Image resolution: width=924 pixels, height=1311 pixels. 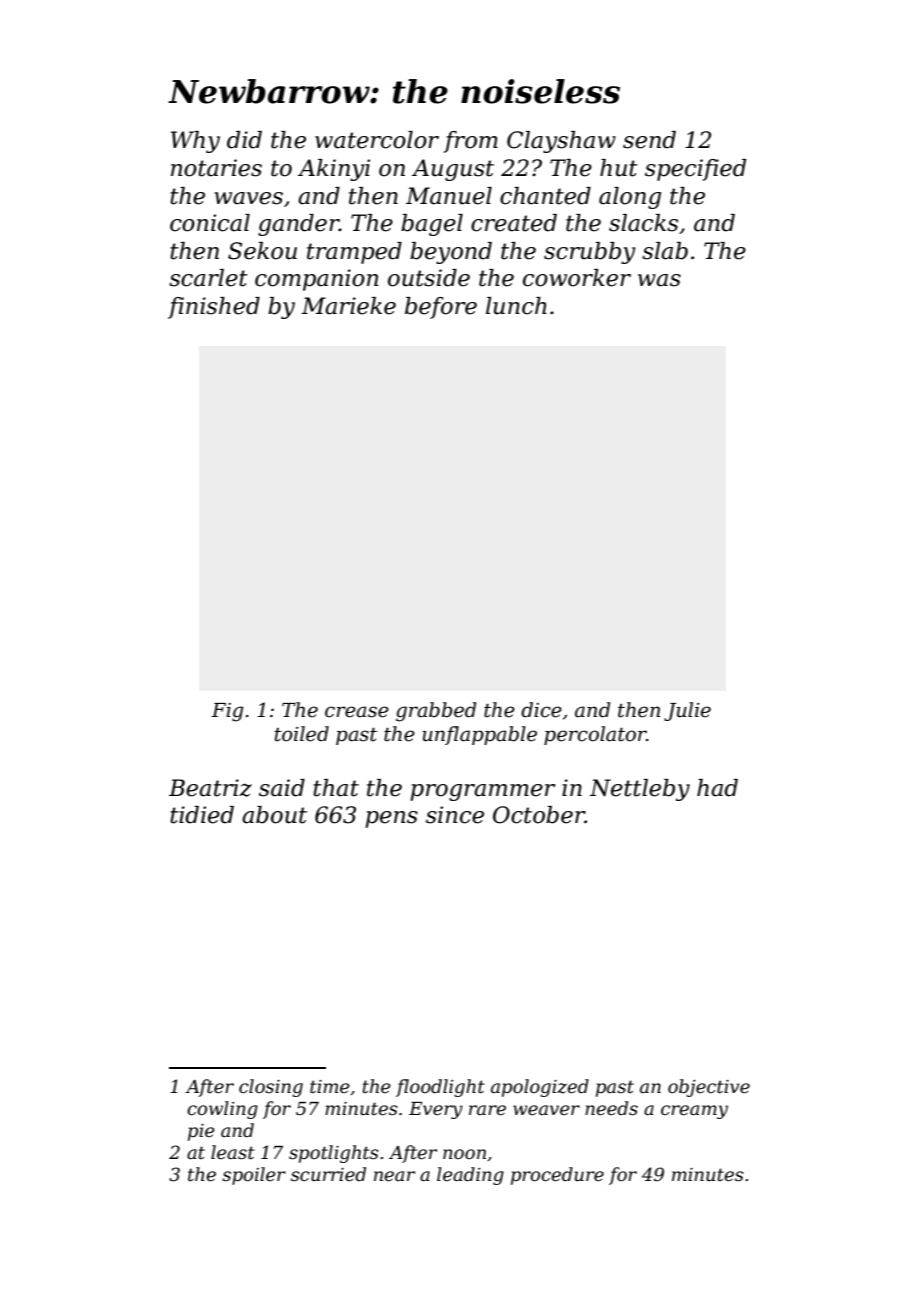 I want to click on lunch, so click(x=516, y=306).
